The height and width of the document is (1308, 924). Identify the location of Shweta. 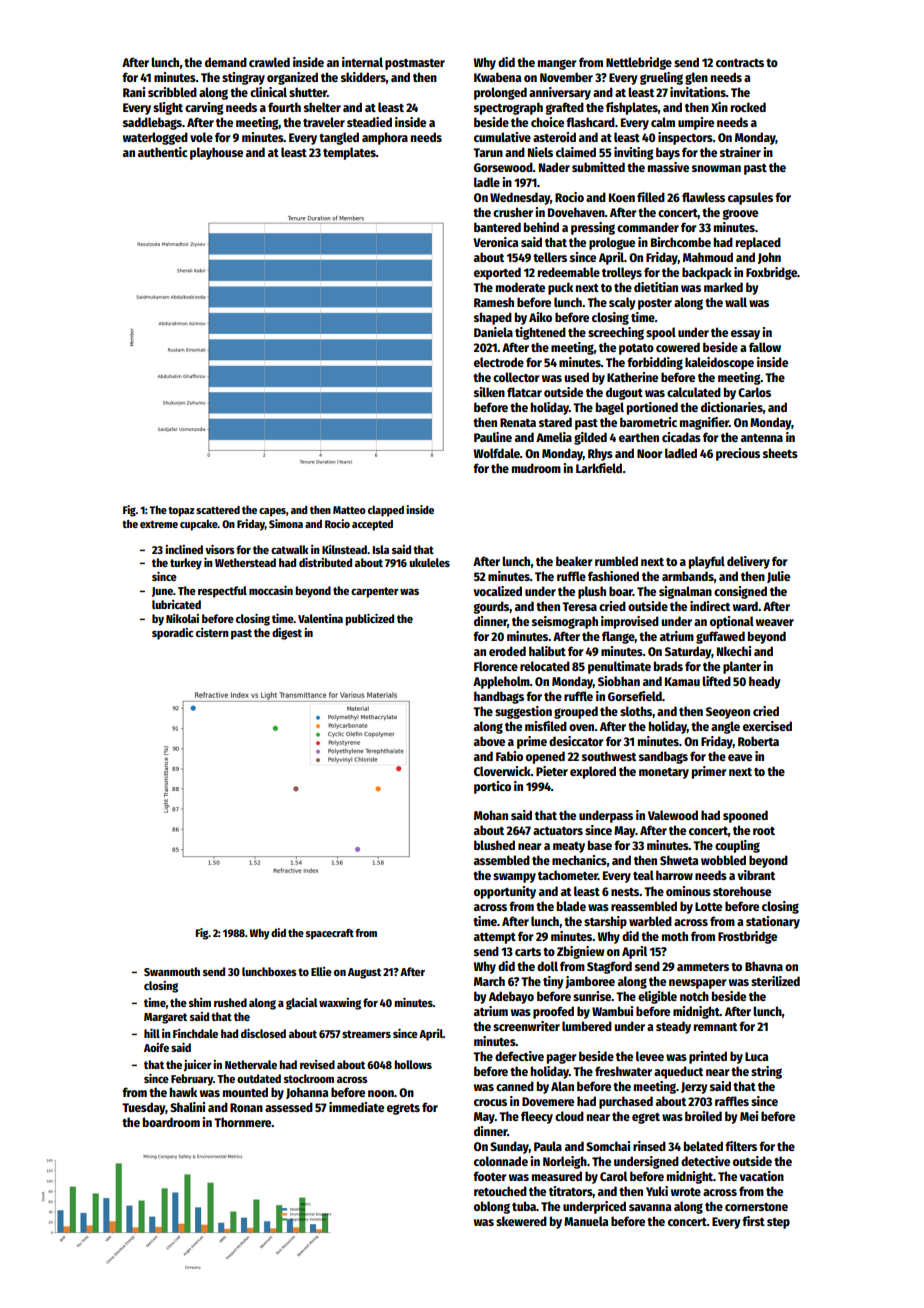
(679, 860).
